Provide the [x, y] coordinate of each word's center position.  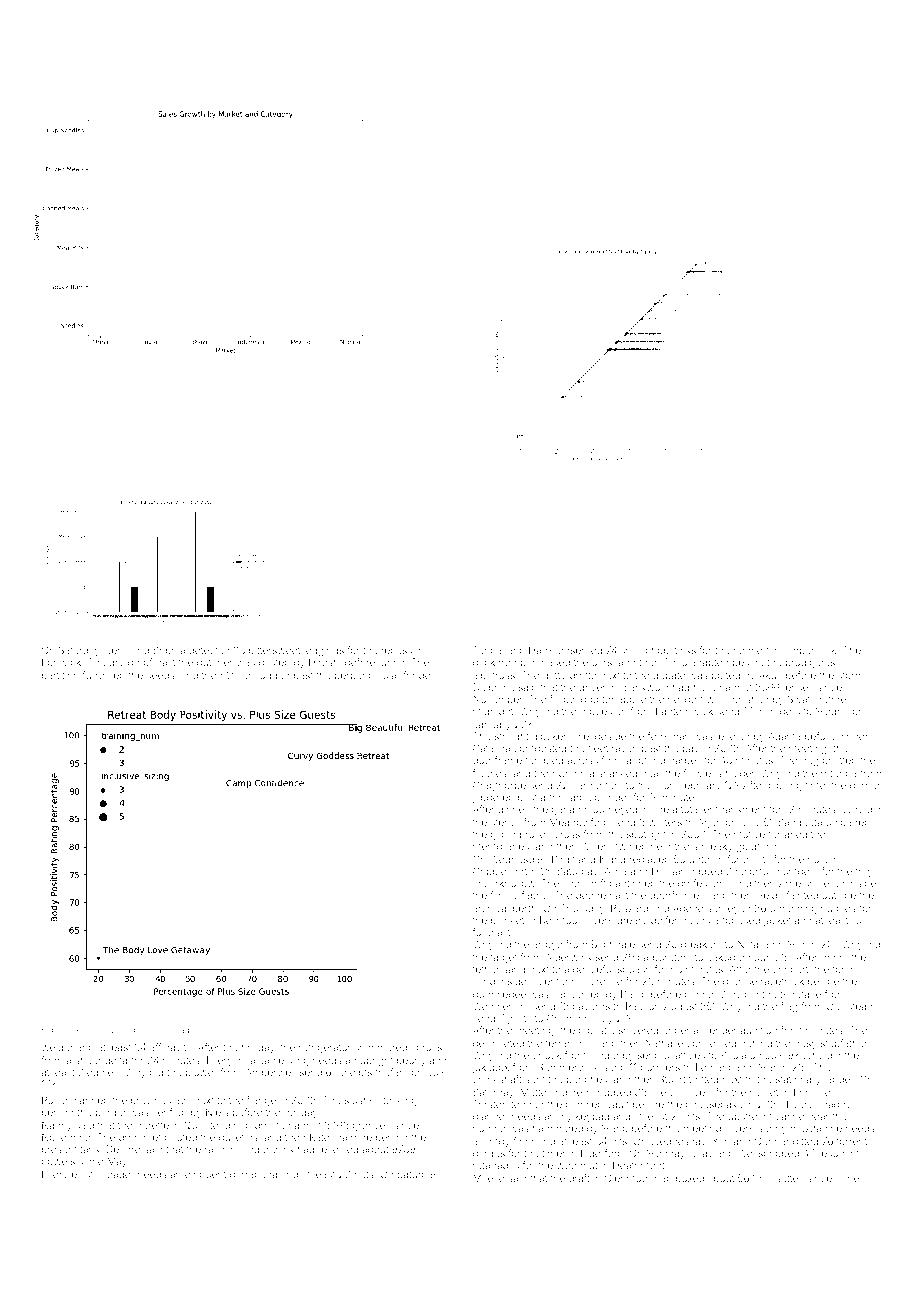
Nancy [57, 1126]
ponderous [209, 1031]
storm [850, 675]
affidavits [170, 1047]
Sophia [169, 651]
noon [833, 958]
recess [397, 651]
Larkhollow [510, 883]
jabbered [493, 798]
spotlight [646, 835]
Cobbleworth [503, 871]
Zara [398, 1072]
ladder [839, 1079]
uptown [706, 860]
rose [535, 835]
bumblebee [499, 994]
